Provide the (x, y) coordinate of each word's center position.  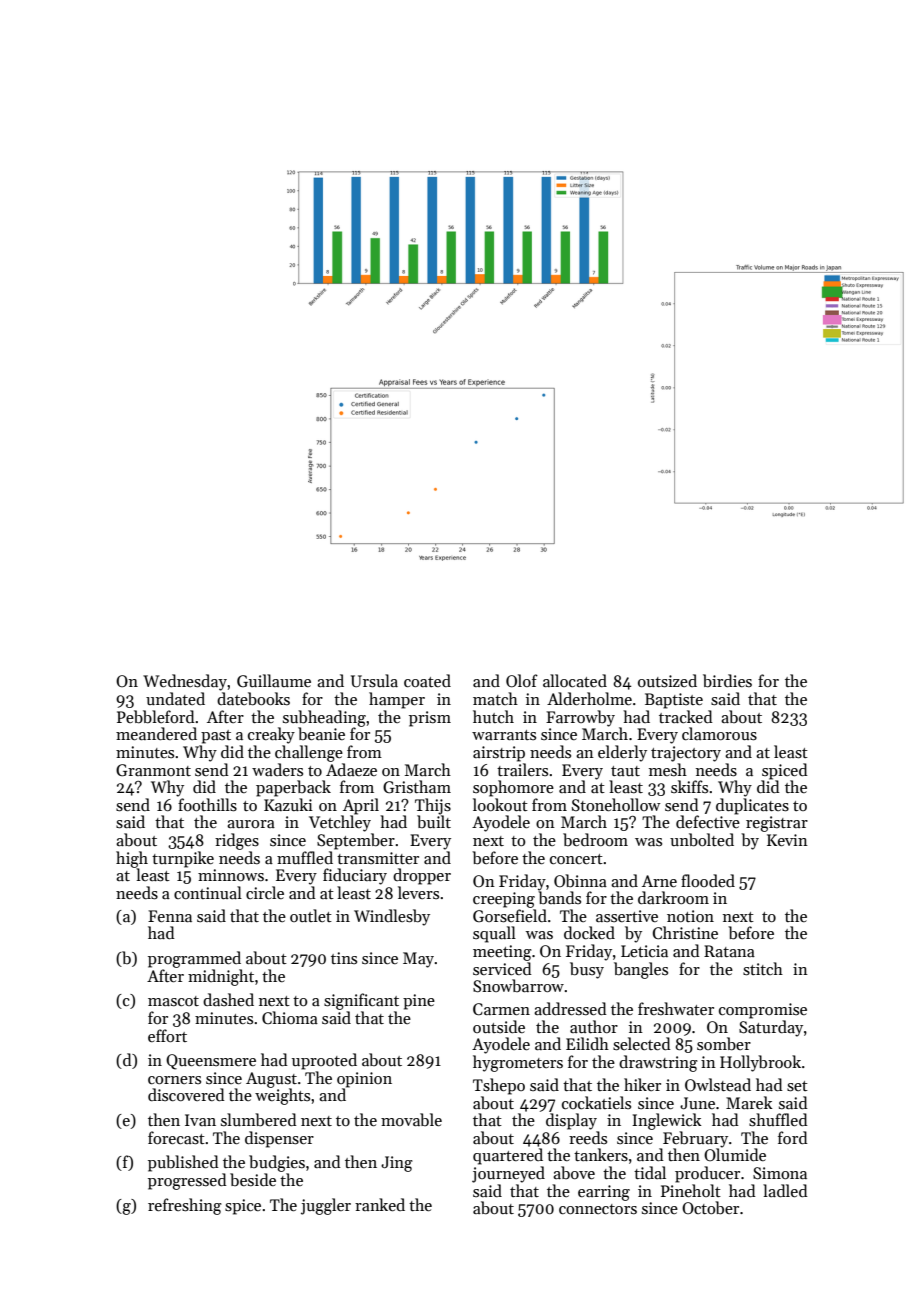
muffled (305, 857)
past (216, 737)
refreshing (185, 1206)
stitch (763, 969)
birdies (727, 680)
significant (361, 1001)
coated (427, 680)
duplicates (752, 806)
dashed (228, 999)
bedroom (595, 839)
